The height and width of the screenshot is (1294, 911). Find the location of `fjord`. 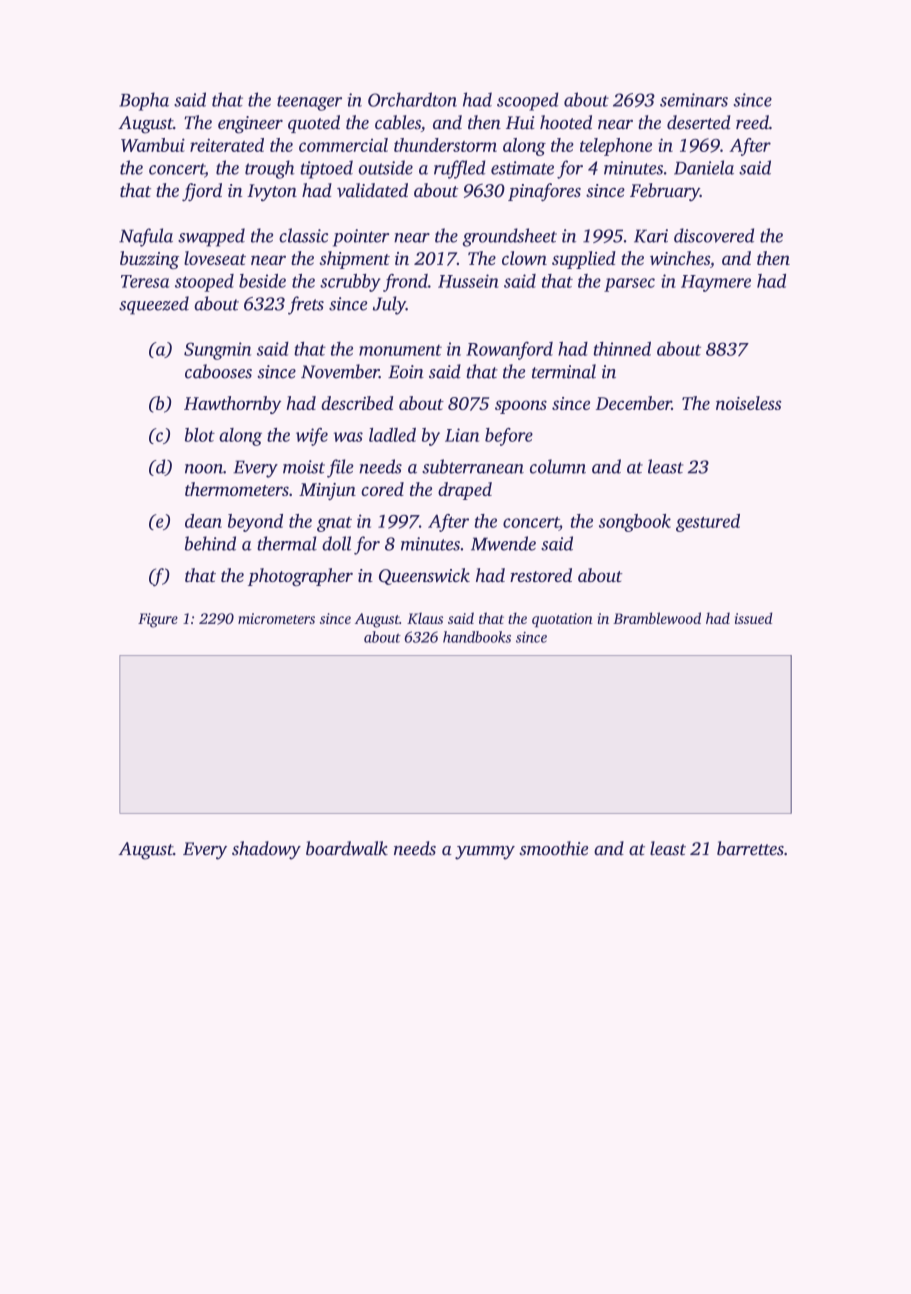

fjord is located at coordinates (202, 192).
